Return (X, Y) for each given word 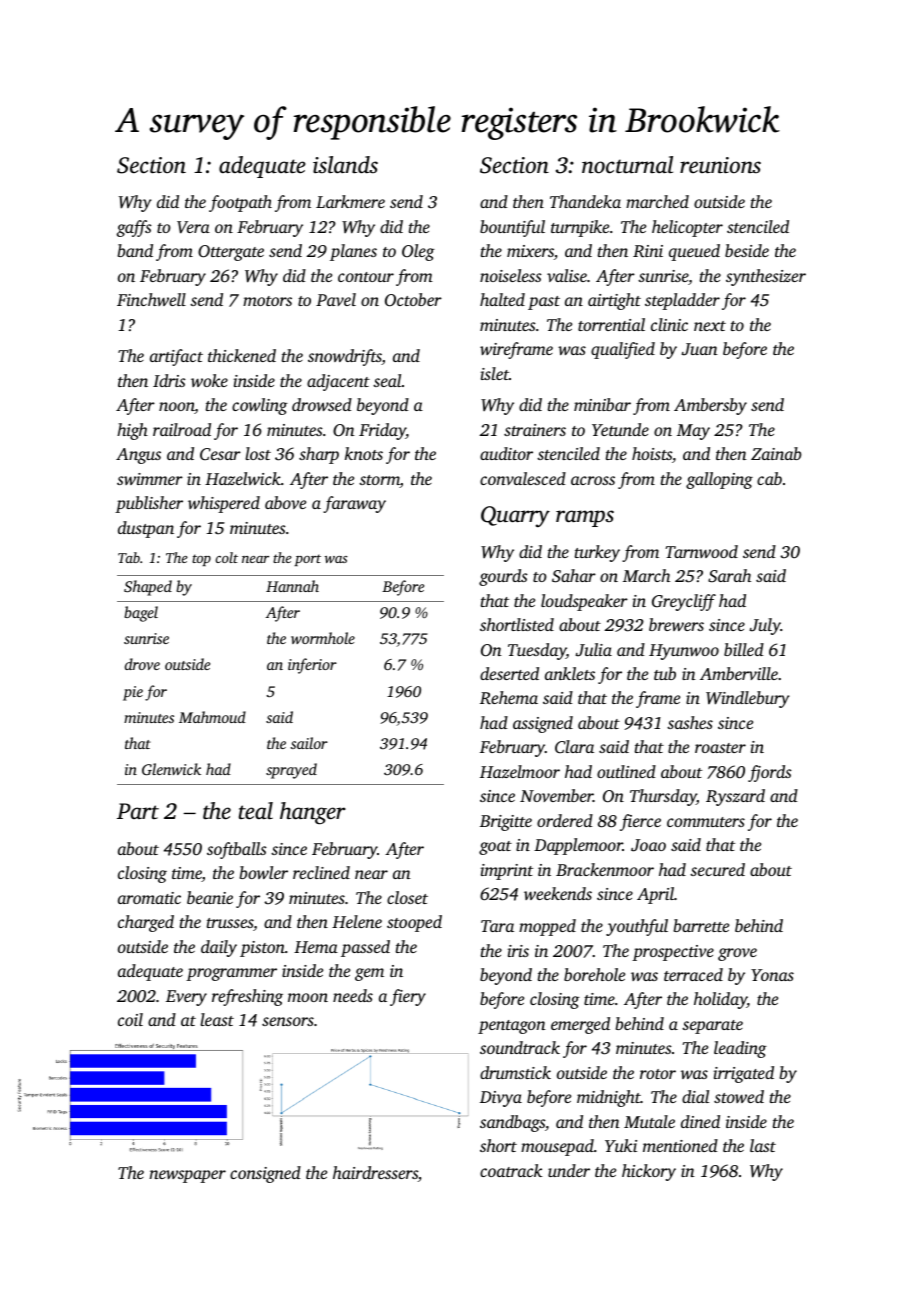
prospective (673, 953)
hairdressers (375, 1172)
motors (267, 301)
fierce (640, 822)
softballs (237, 850)
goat (495, 848)
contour (366, 277)
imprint (507, 872)
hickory (649, 1172)
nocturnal (627, 165)
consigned (265, 1174)
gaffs (134, 228)
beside (747, 250)
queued (694, 252)
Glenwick (171, 769)
